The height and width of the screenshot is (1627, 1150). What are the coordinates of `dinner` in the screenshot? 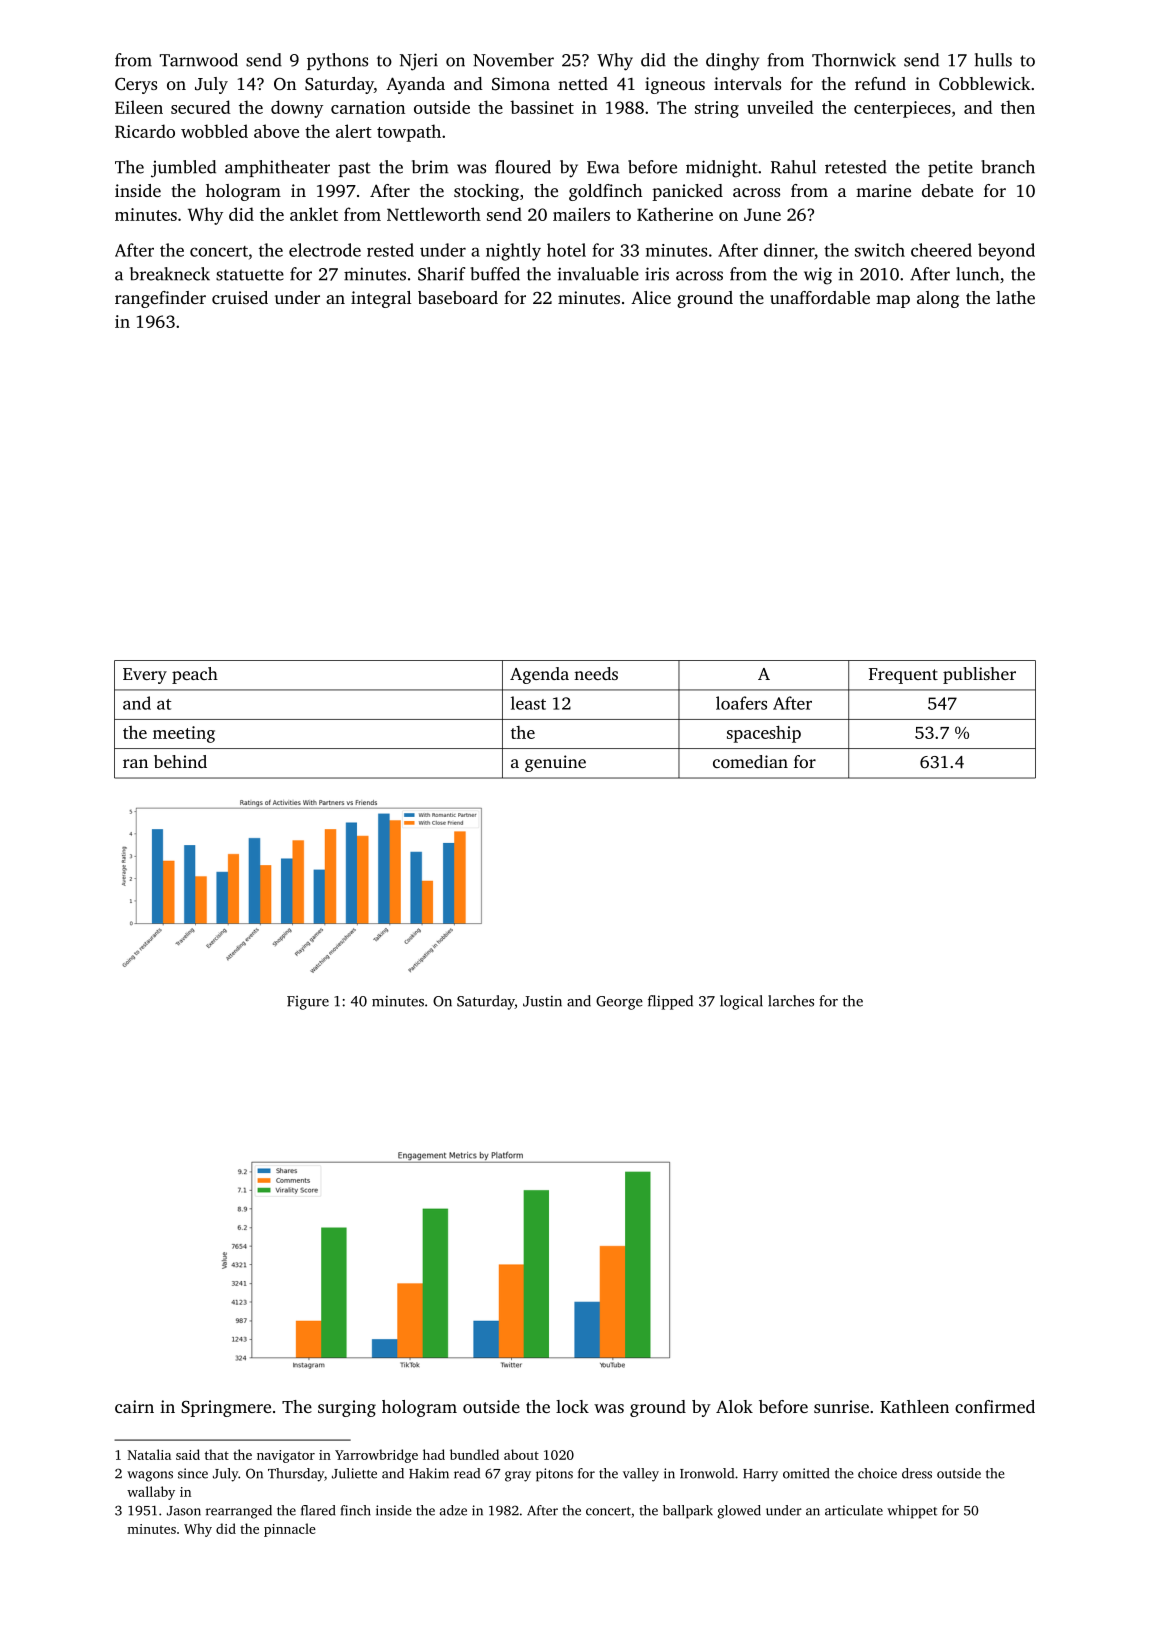 It's located at (789, 250).
